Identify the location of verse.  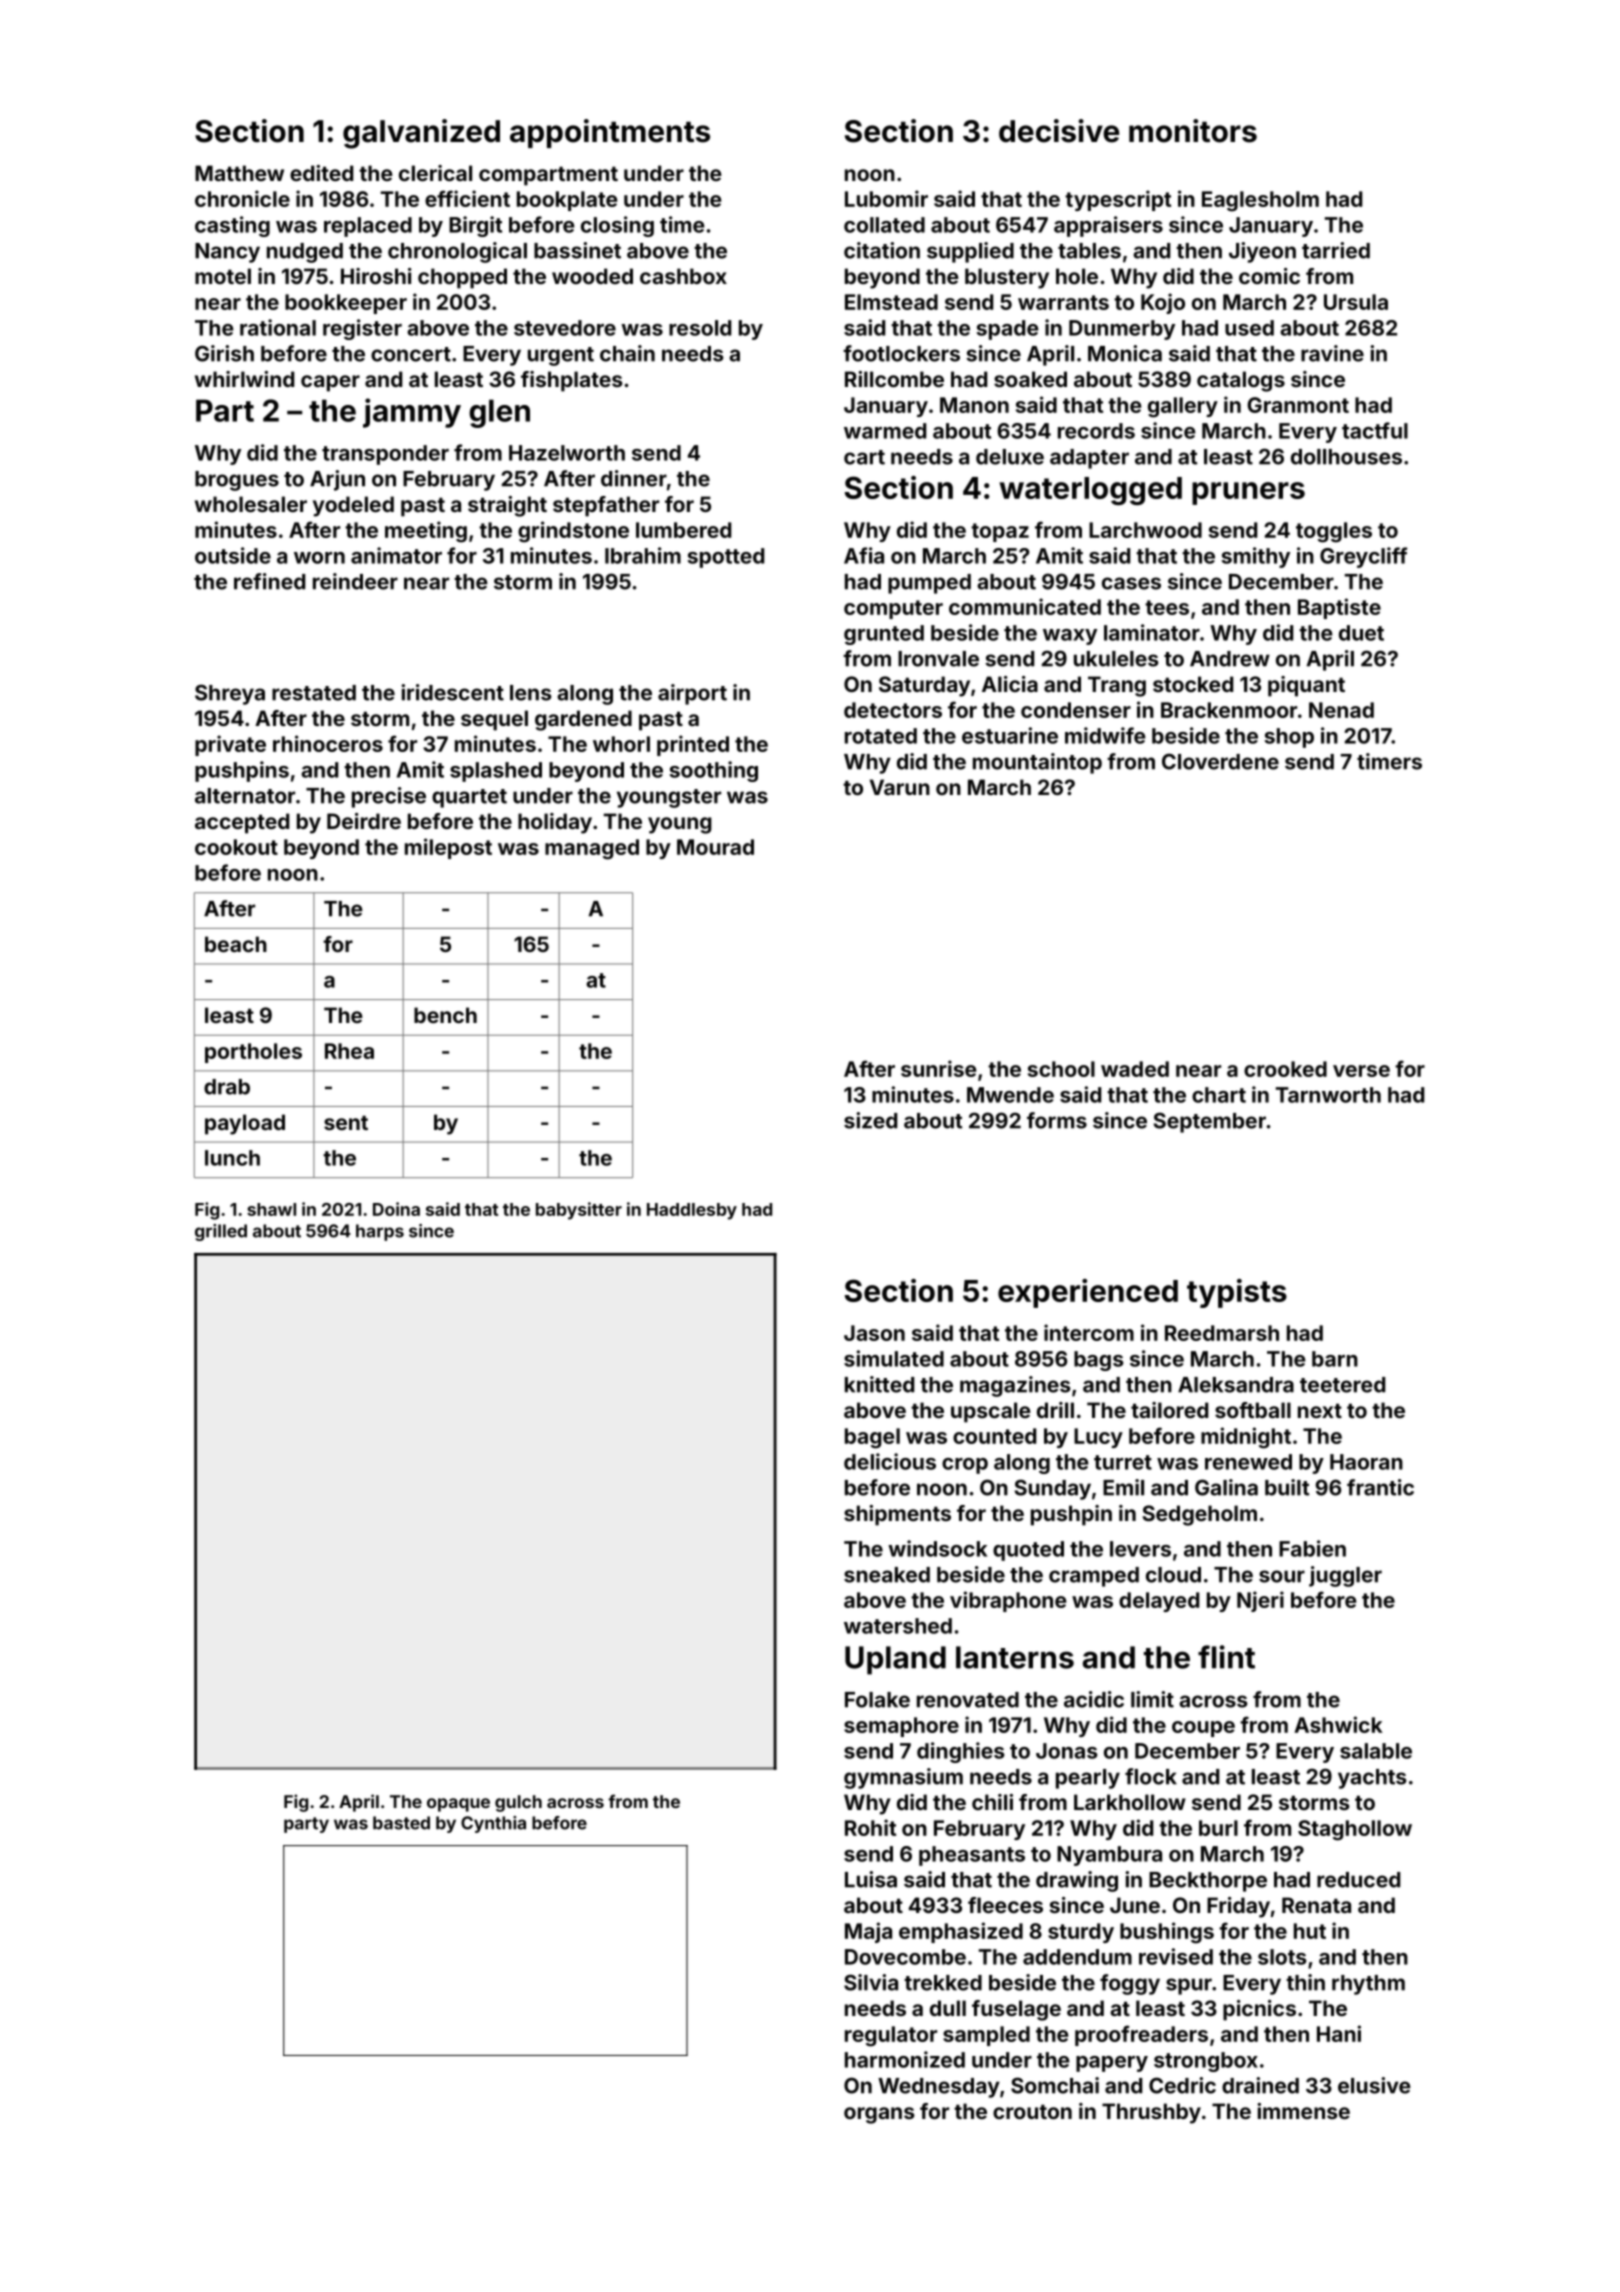
(1361, 1071).
